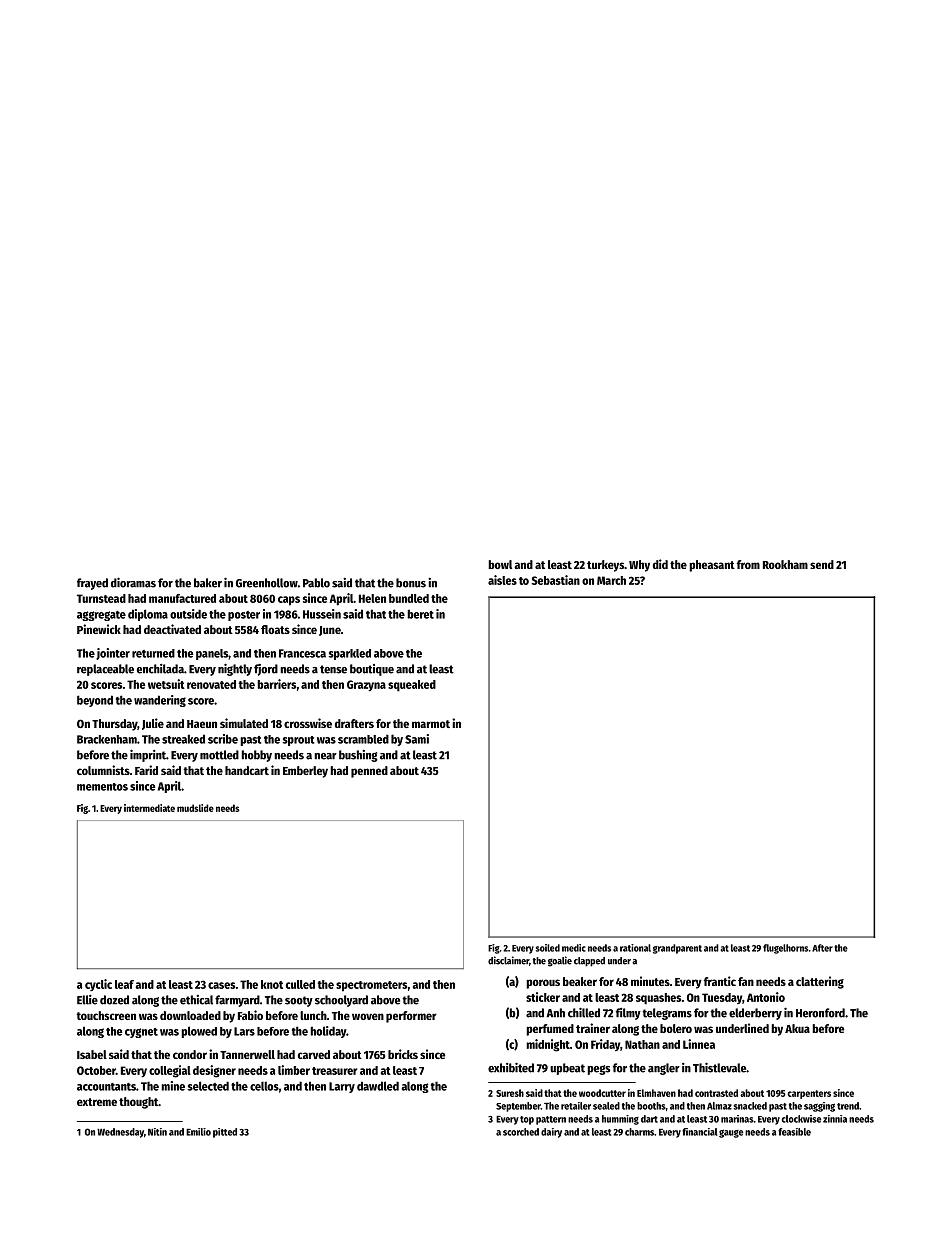  What do you see at coordinates (605, 1045) in the document?
I see `Friday` at bounding box center [605, 1045].
